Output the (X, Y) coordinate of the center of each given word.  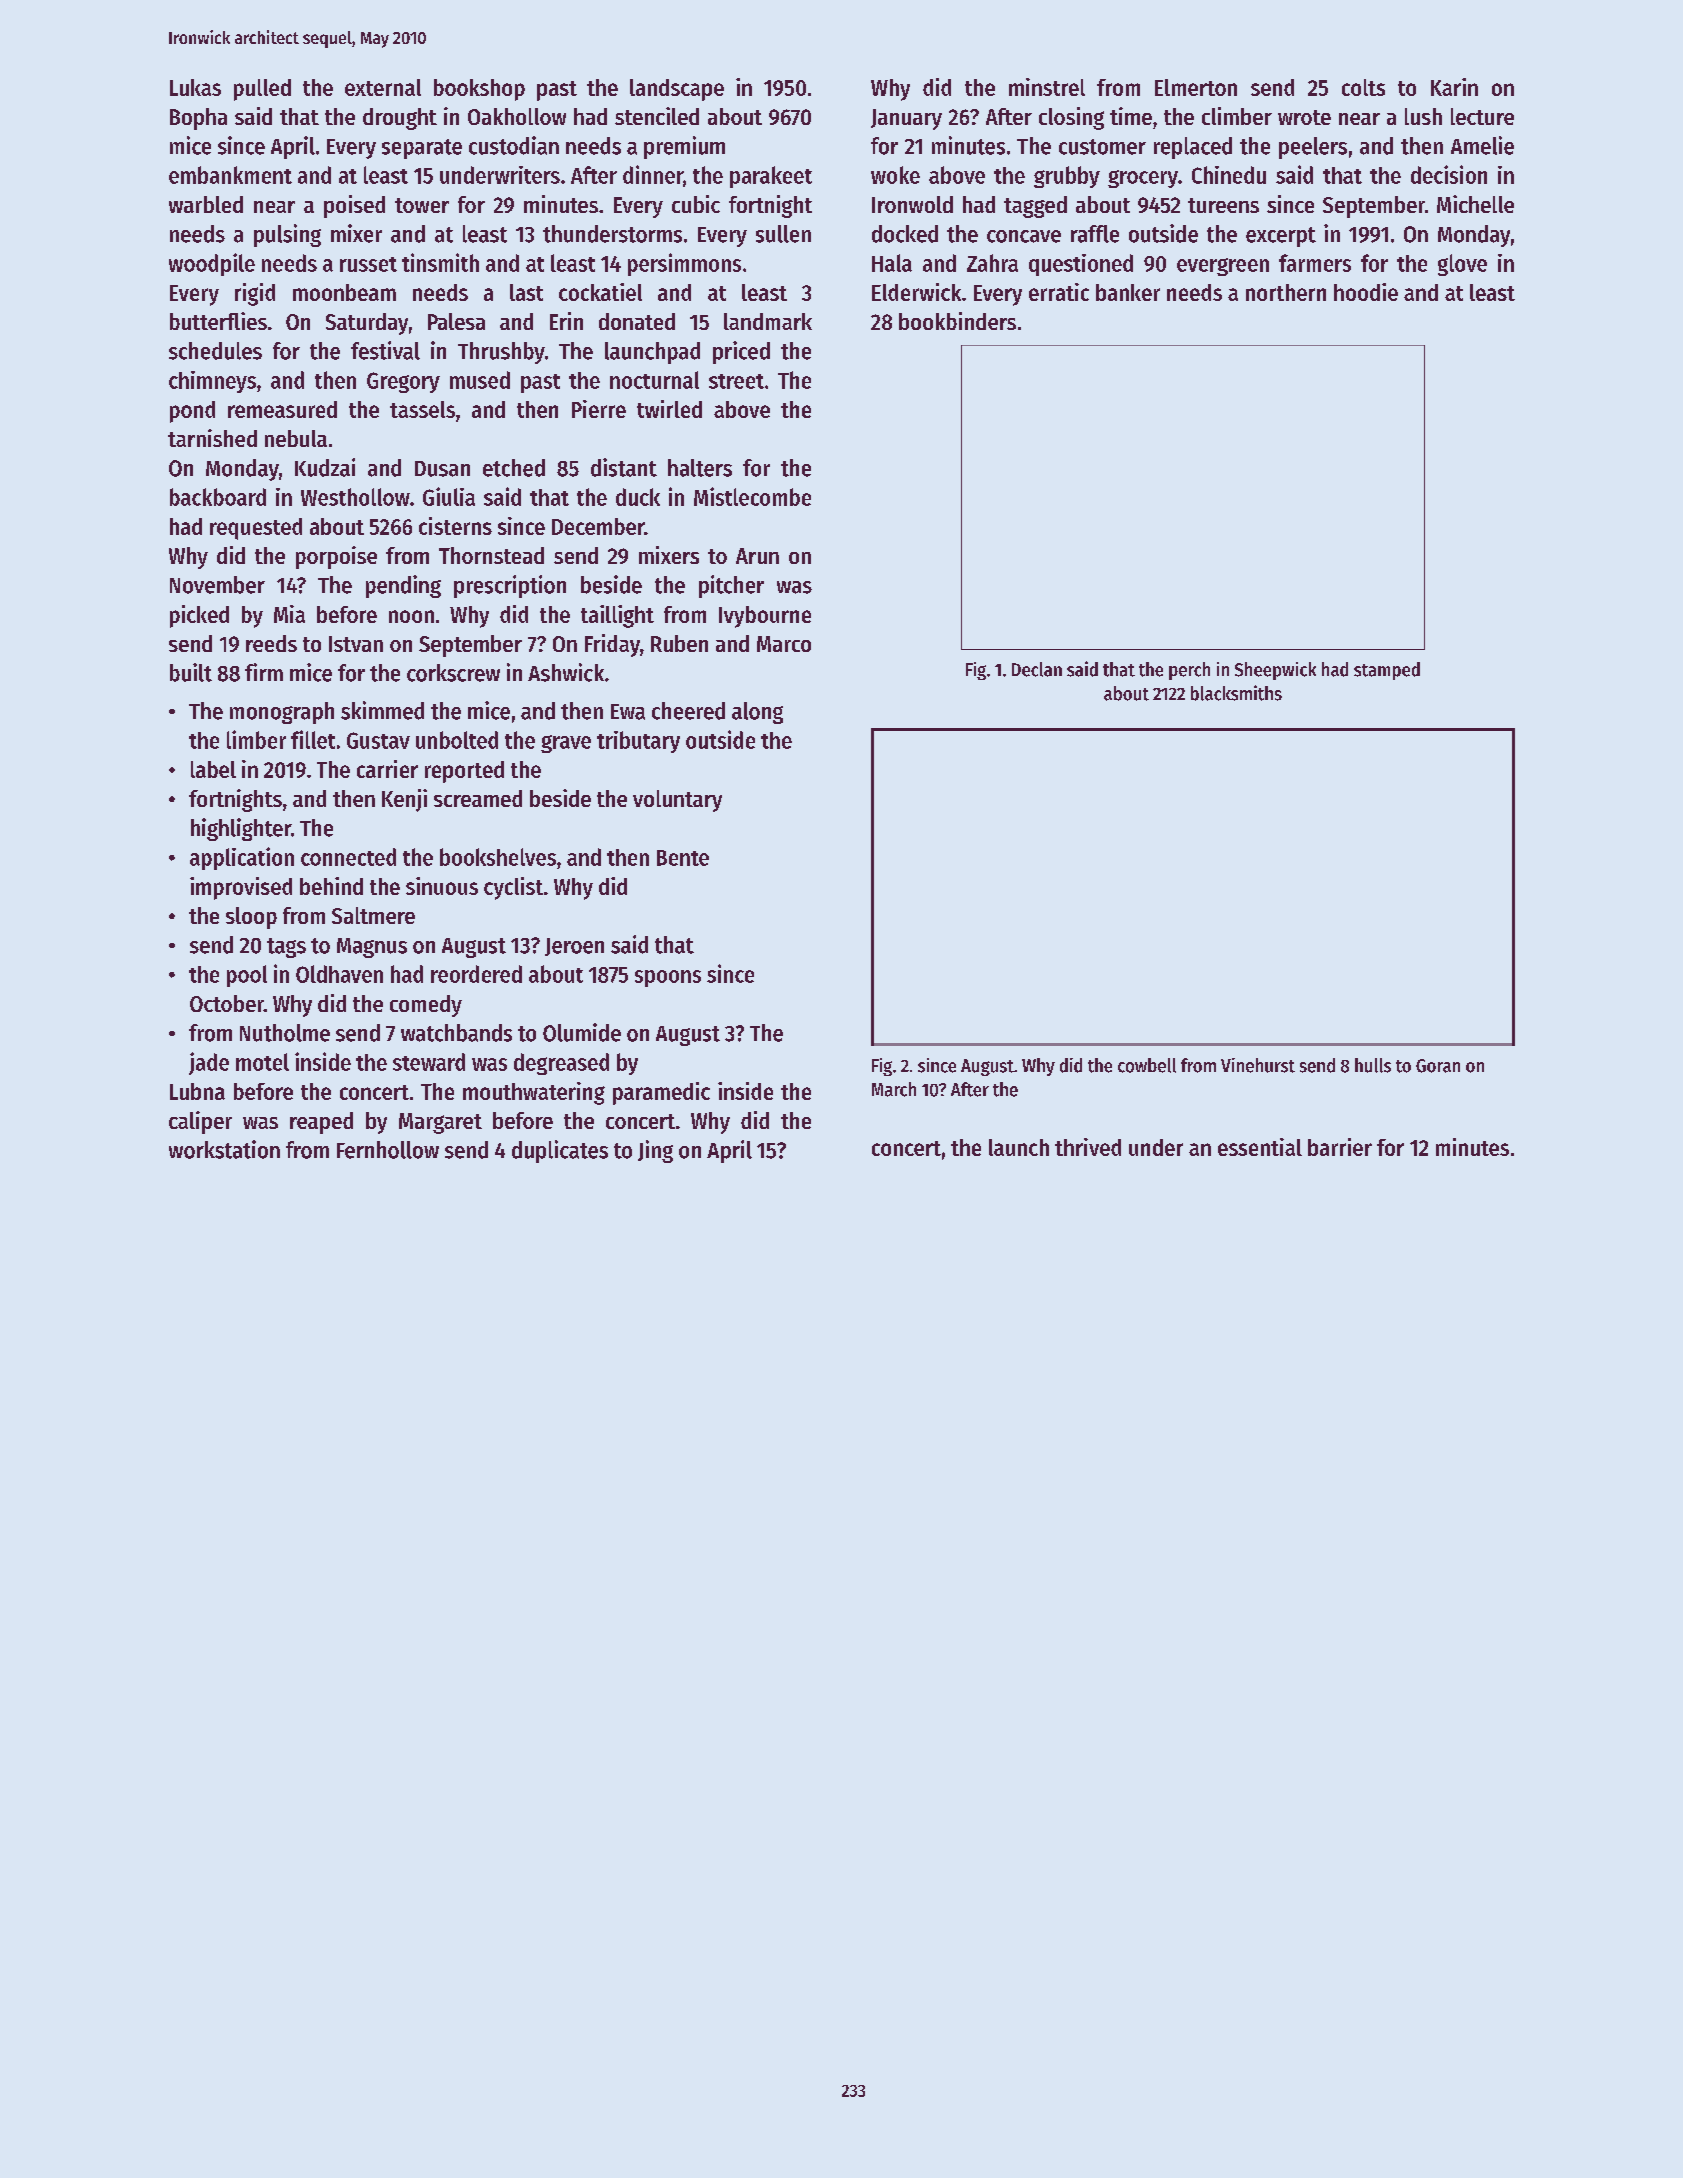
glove (1462, 265)
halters (700, 468)
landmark (768, 321)
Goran (1438, 1066)
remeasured (282, 409)
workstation (224, 1149)
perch (1189, 671)
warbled (206, 204)
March (894, 1089)
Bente (683, 858)
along (757, 713)
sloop (251, 918)
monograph (282, 713)
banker (1128, 292)
